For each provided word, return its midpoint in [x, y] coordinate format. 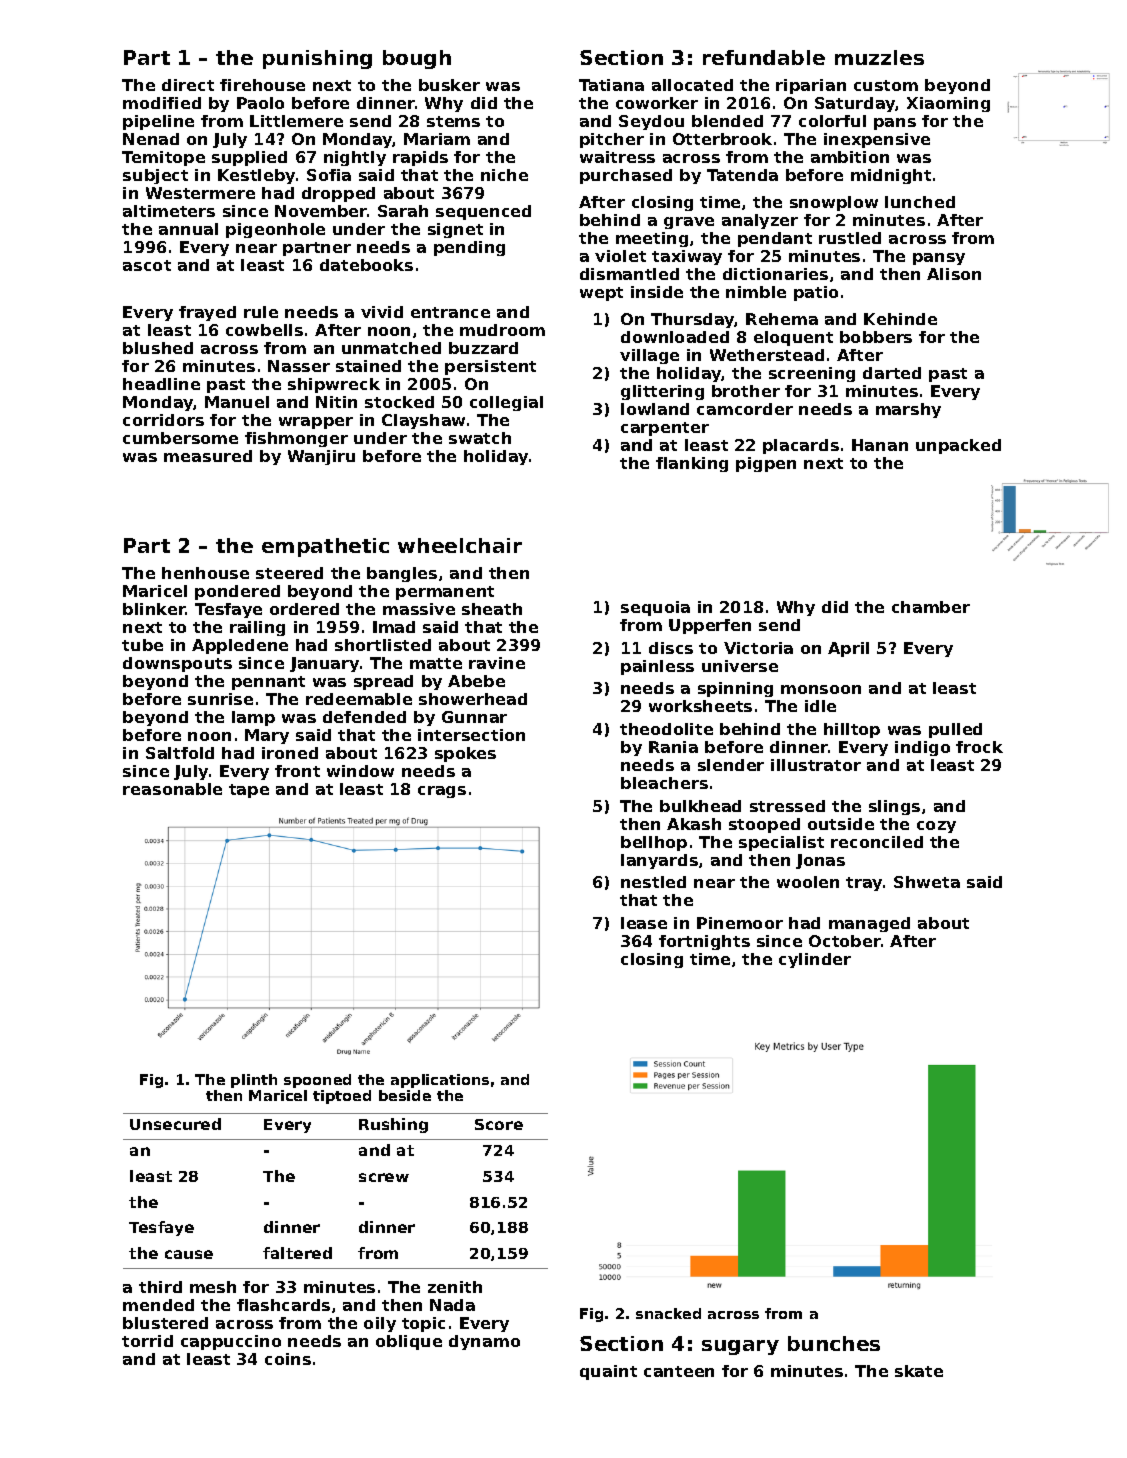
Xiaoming [948, 104]
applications [440, 1081]
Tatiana [611, 85]
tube [142, 645]
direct [188, 85]
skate [919, 1371]
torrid [147, 1341]
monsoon [821, 689]
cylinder [815, 960]
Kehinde [900, 319]
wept [601, 294]
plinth [254, 1081]
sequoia [655, 608]
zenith [455, 1287]
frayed [207, 313]
